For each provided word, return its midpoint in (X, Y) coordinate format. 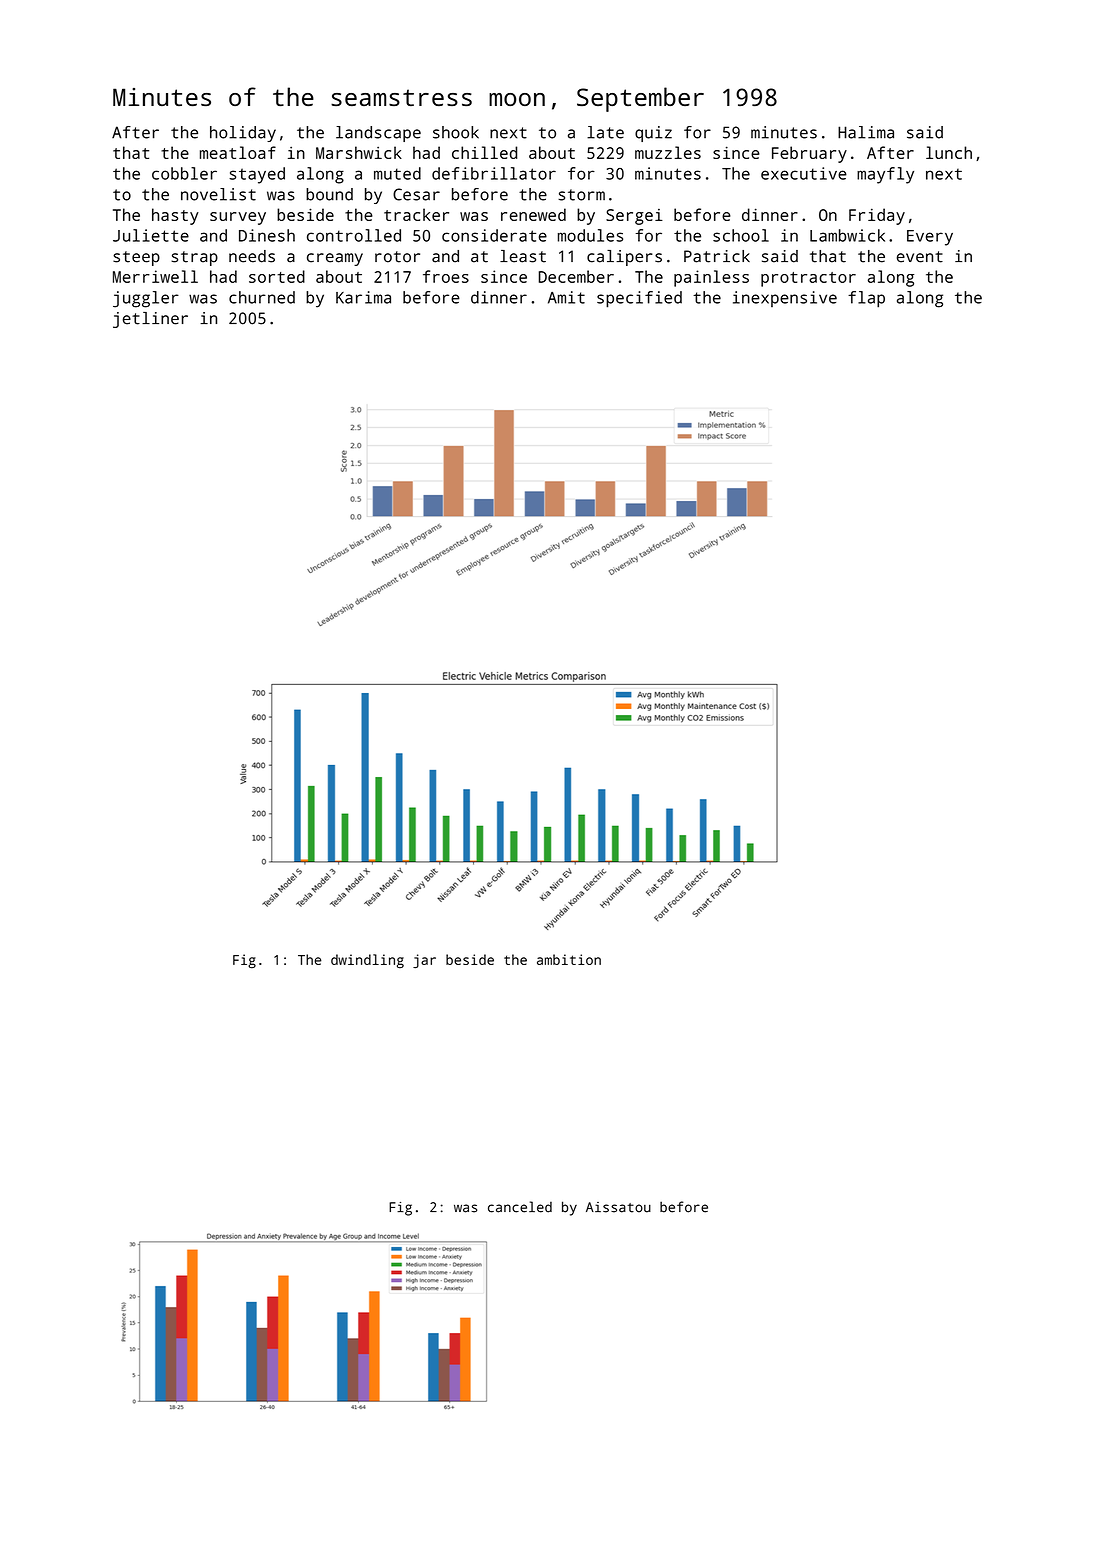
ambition (569, 959)
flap (866, 299)
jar (424, 961)
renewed (533, 214)
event (920, 257)
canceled (520, 1207)
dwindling (367, 961)
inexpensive (785, 299)
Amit (566, 297)
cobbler (184, 173)
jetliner (150, 320)
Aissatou (618, 1207)
